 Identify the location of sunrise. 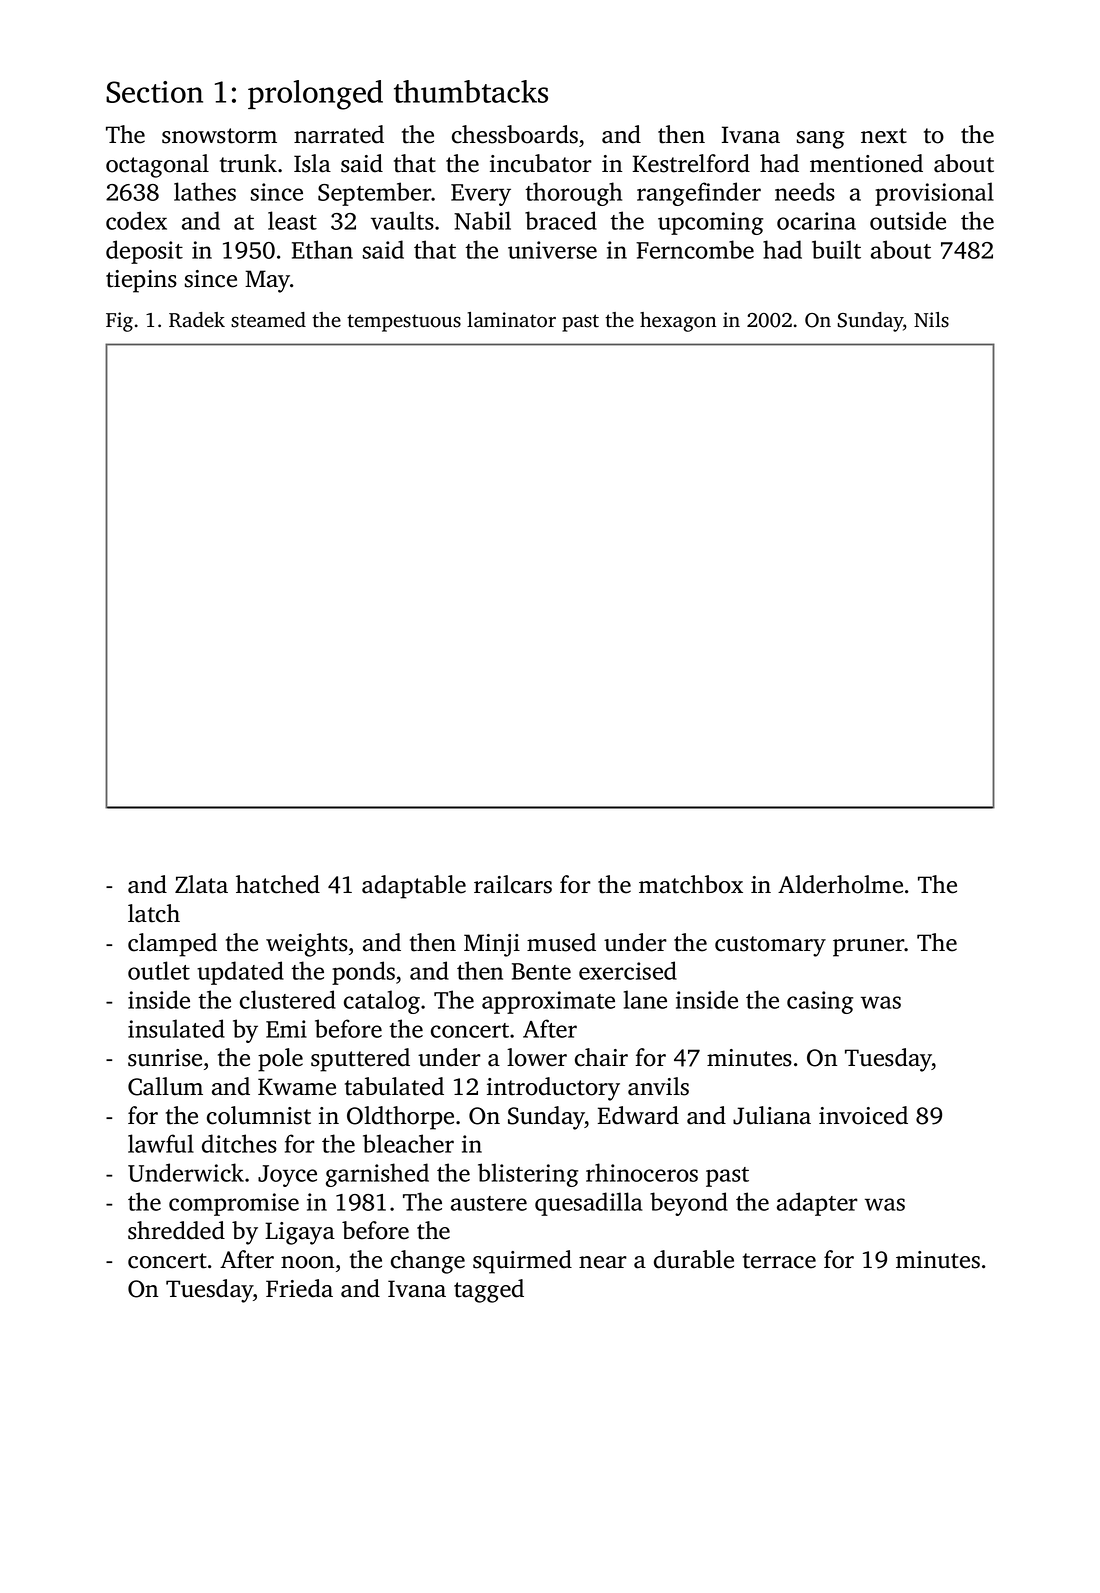
(165, 1058).
